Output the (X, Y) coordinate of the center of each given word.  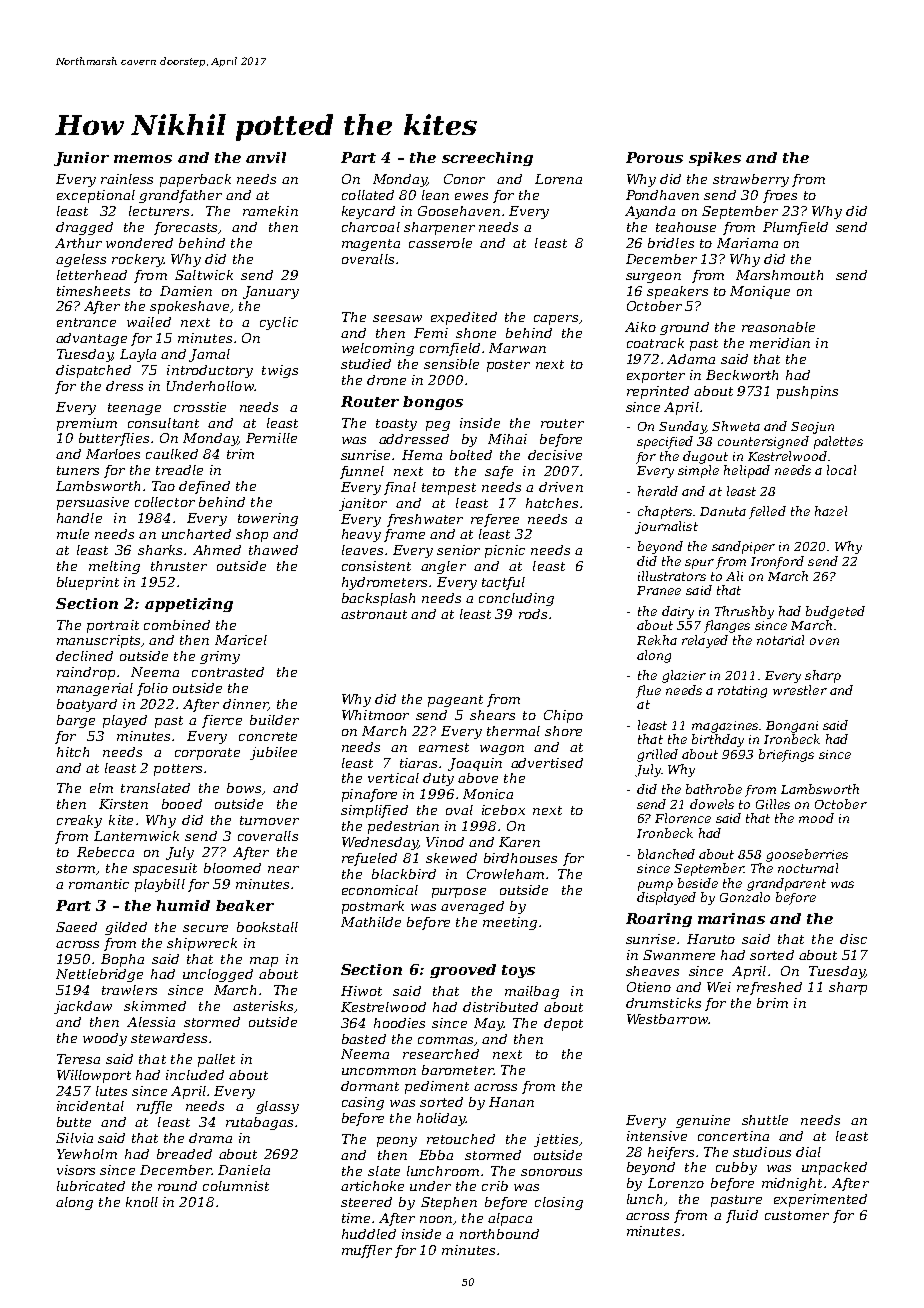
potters (178, 770)
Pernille (271, 438)
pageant (455, 701)
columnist (236, 1186)
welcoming (378, 349)
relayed (705, 641)
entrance (86, 322)
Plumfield (795, 228)
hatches (552, 503)
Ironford (777, 562)
